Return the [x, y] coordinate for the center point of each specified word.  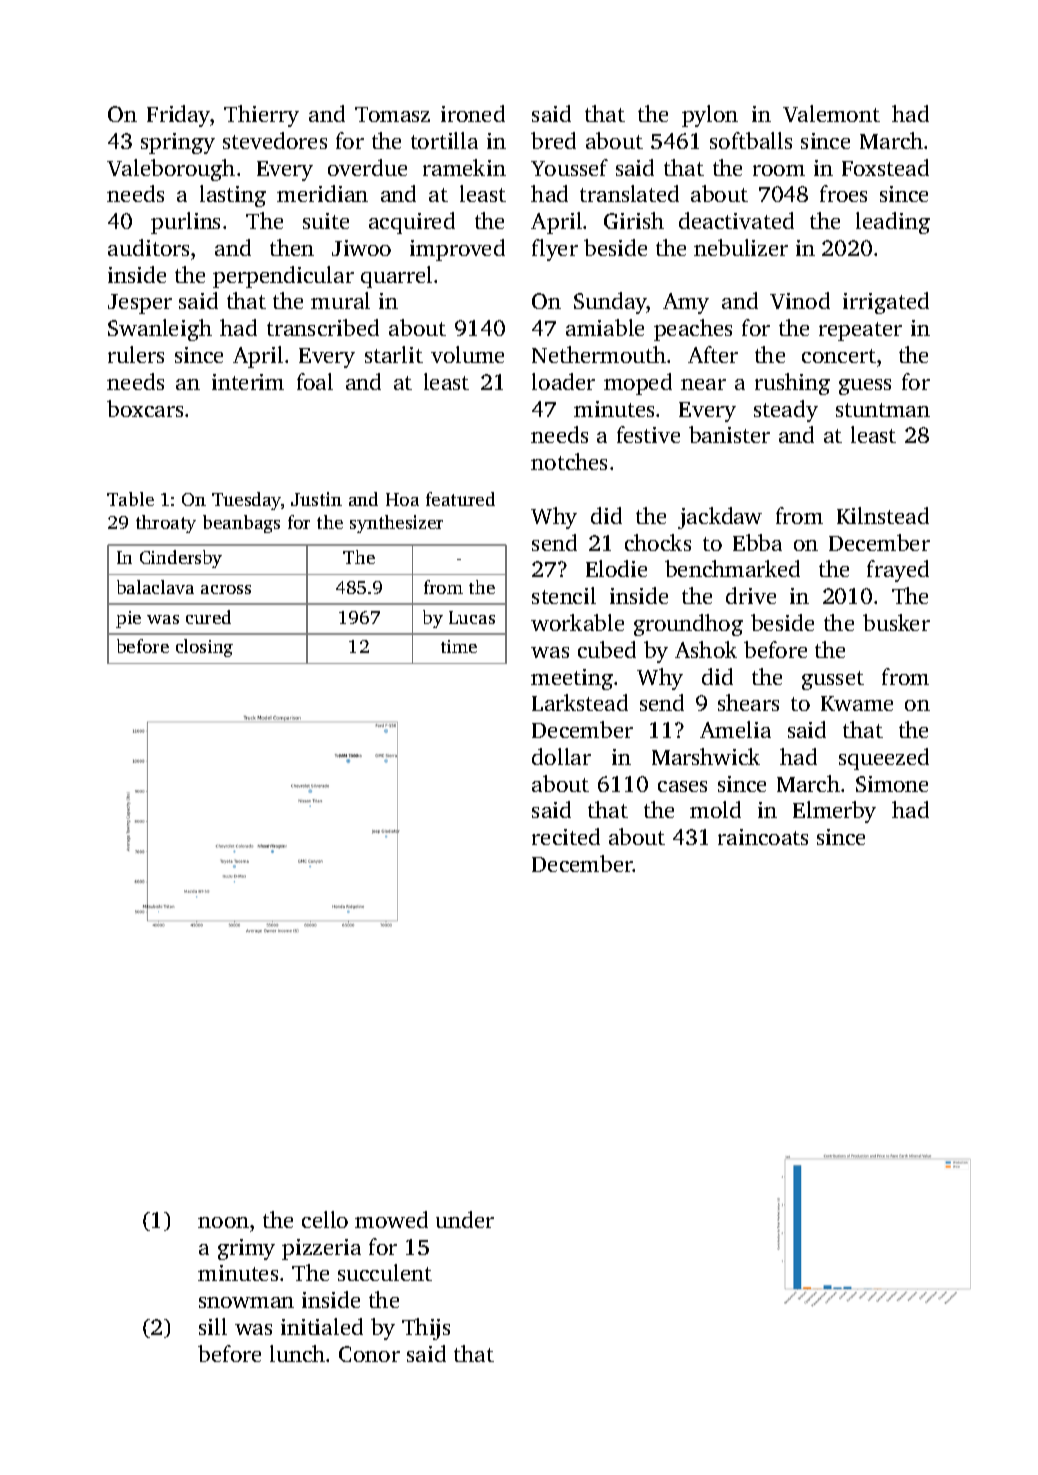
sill [213, 1326]
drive [751, 595]
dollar [561, 756]
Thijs [426, 1329]
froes [843, 193]
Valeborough [171, 170]
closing [204, 648]
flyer [555, 250]
